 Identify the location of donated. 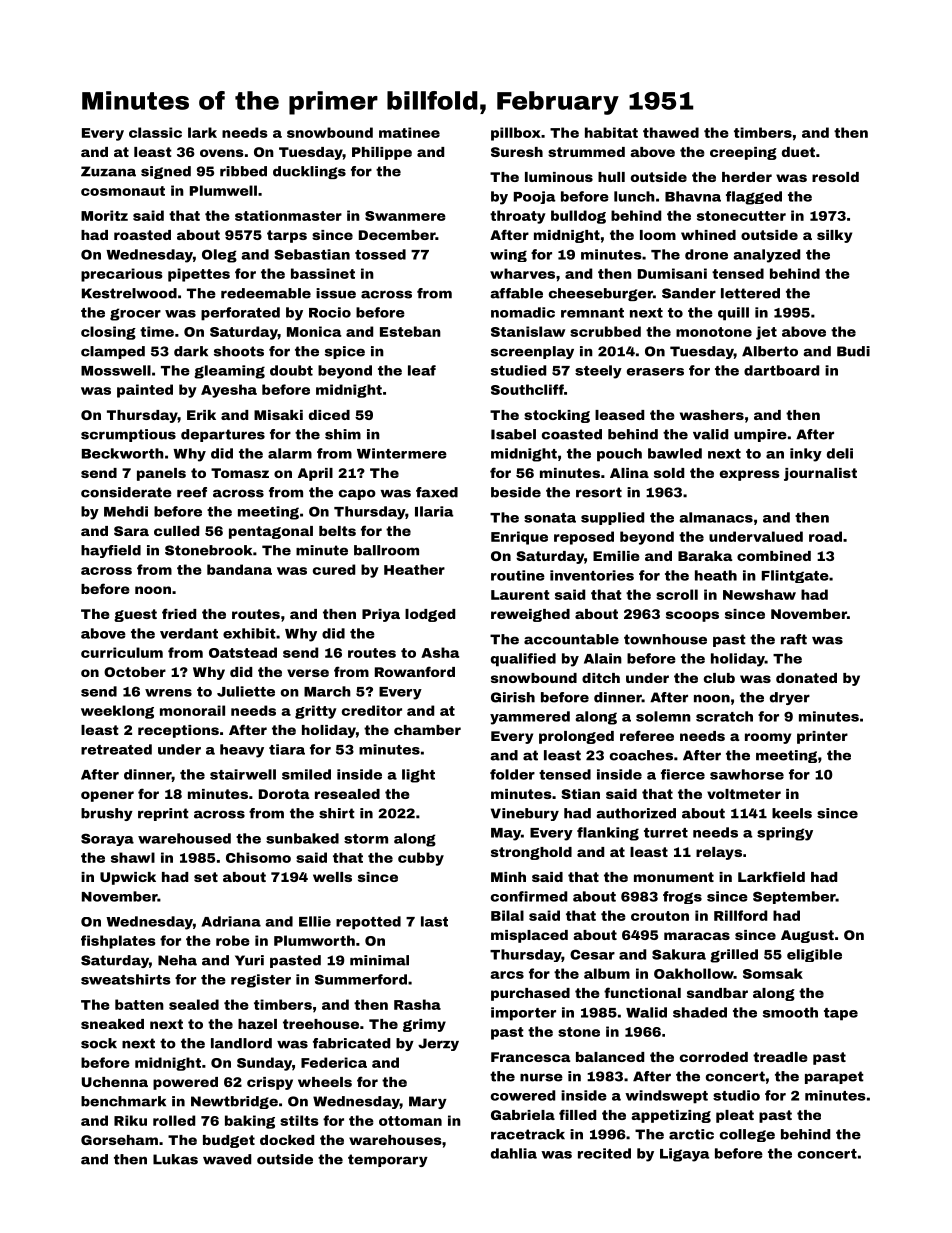
(806, 678).
